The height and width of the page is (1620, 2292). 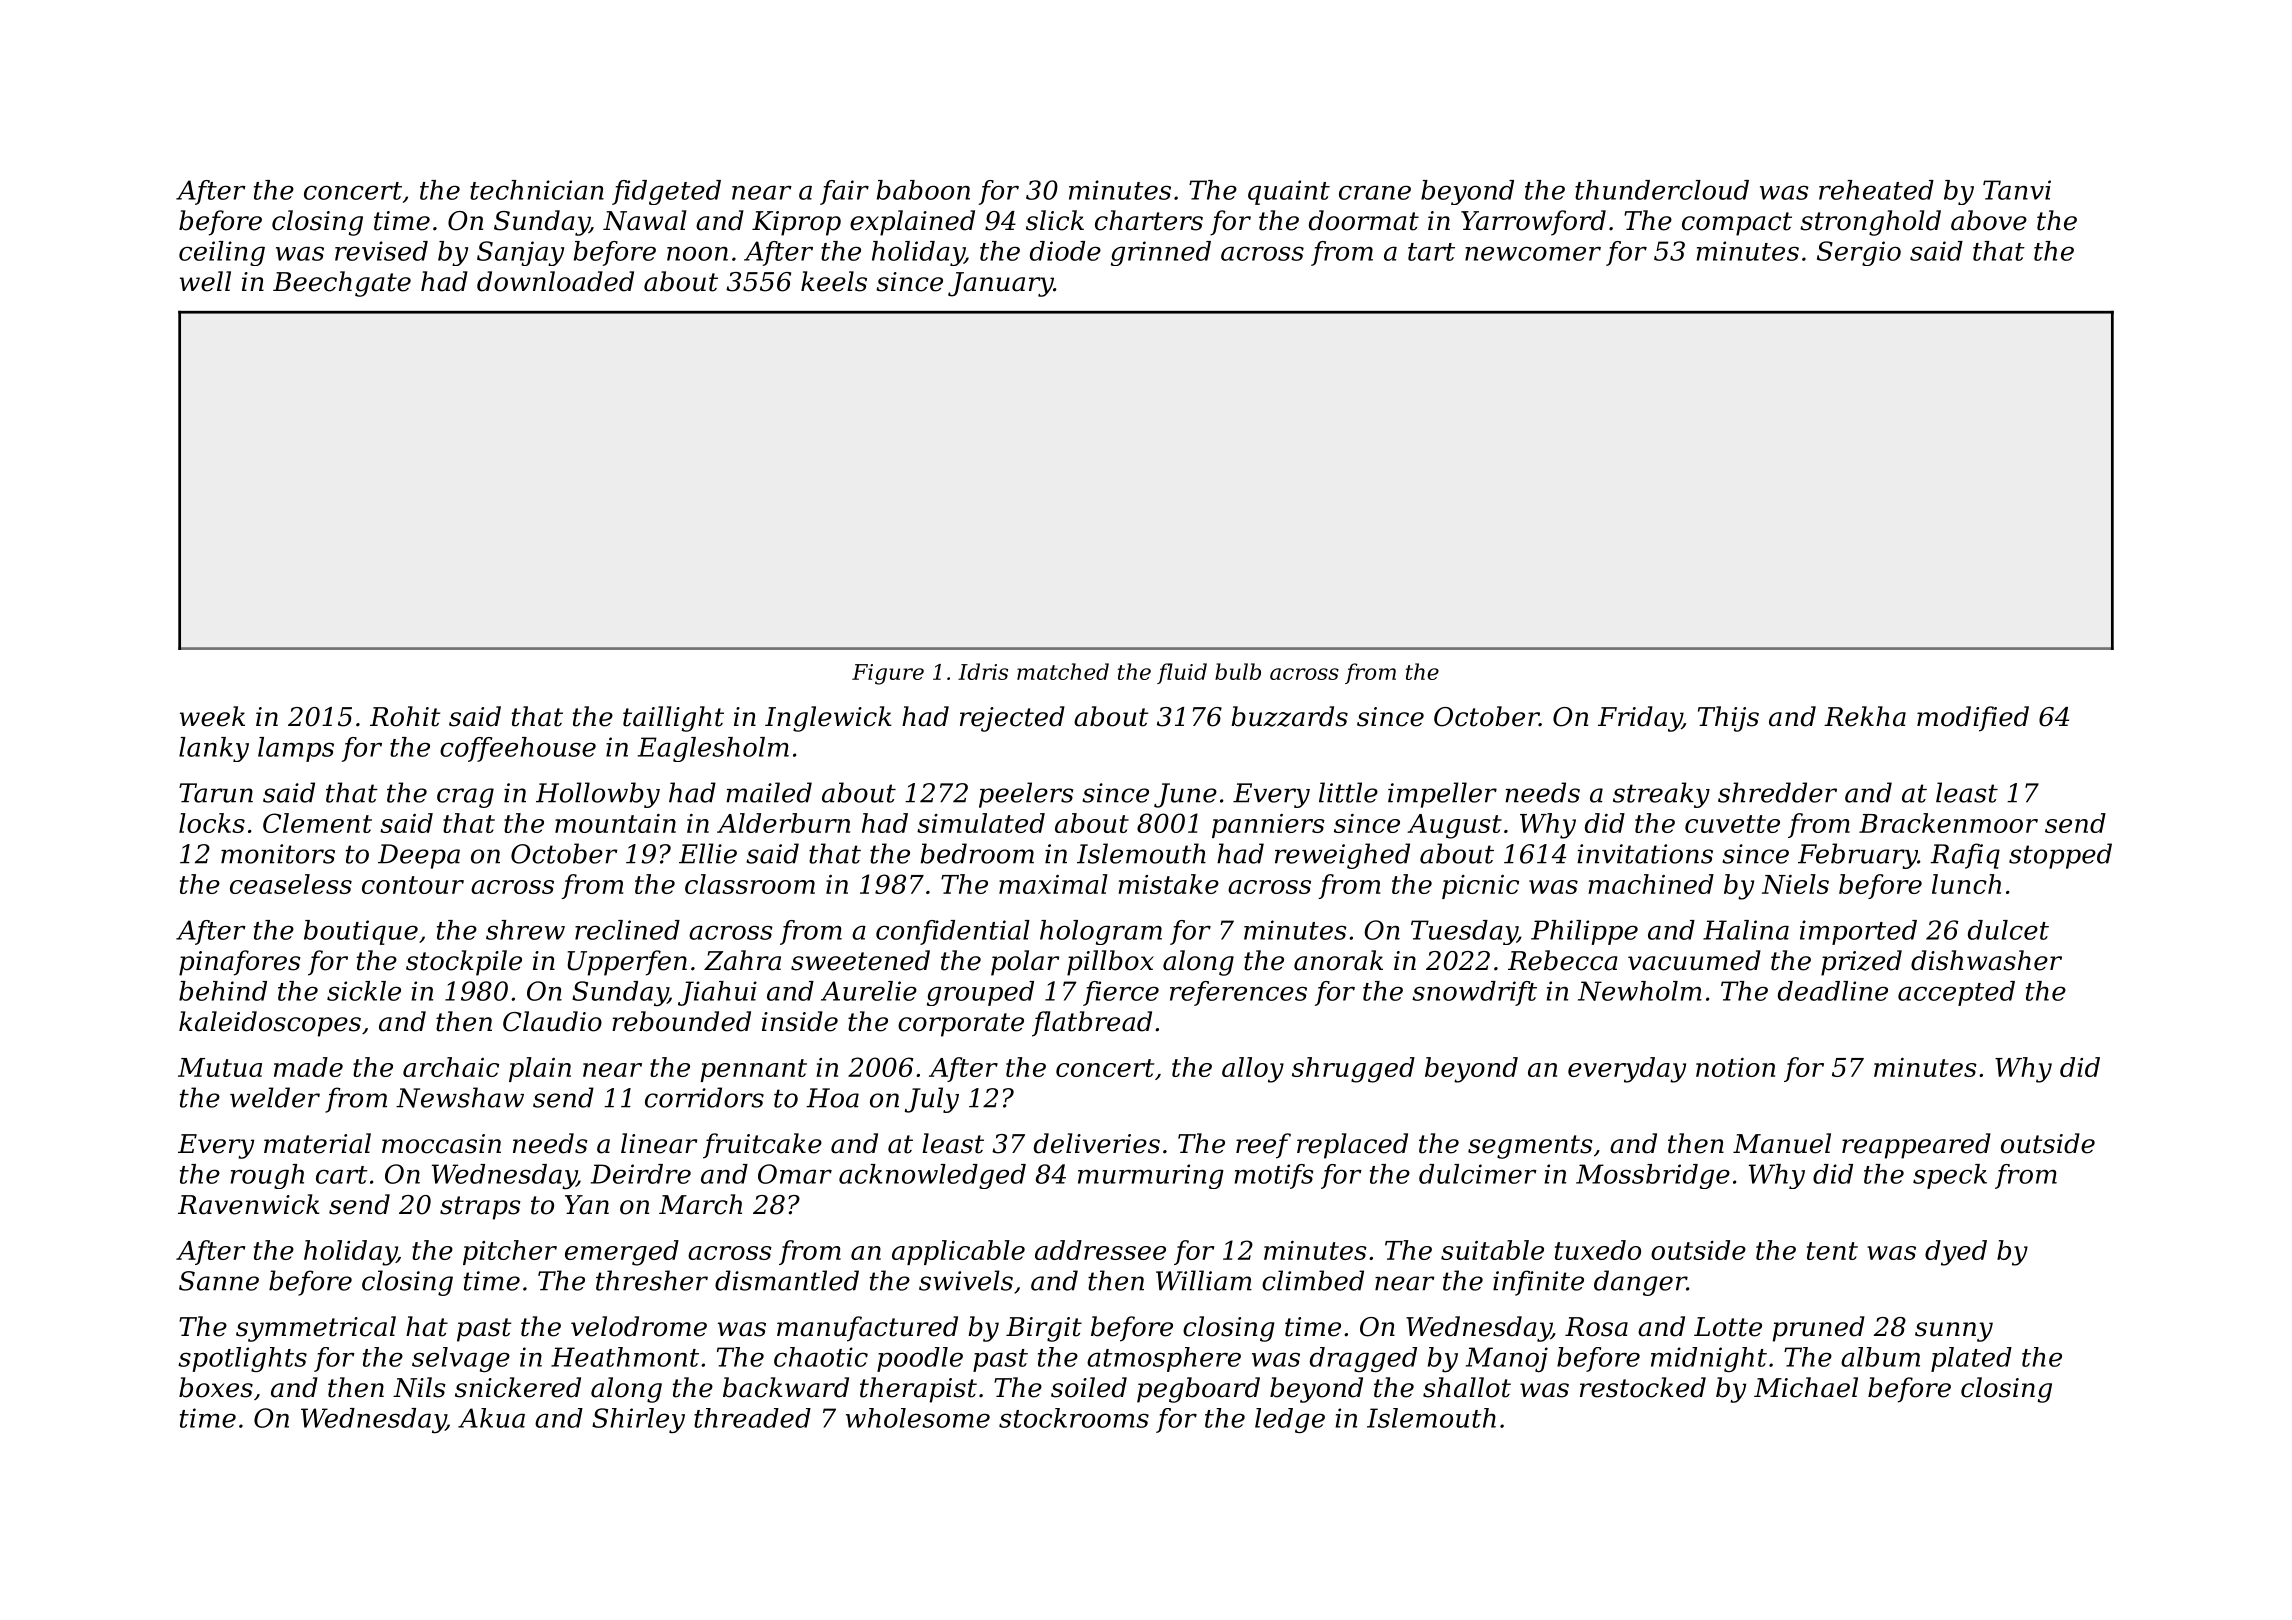 I want to click on Figure, so click(x=888, y=674).
